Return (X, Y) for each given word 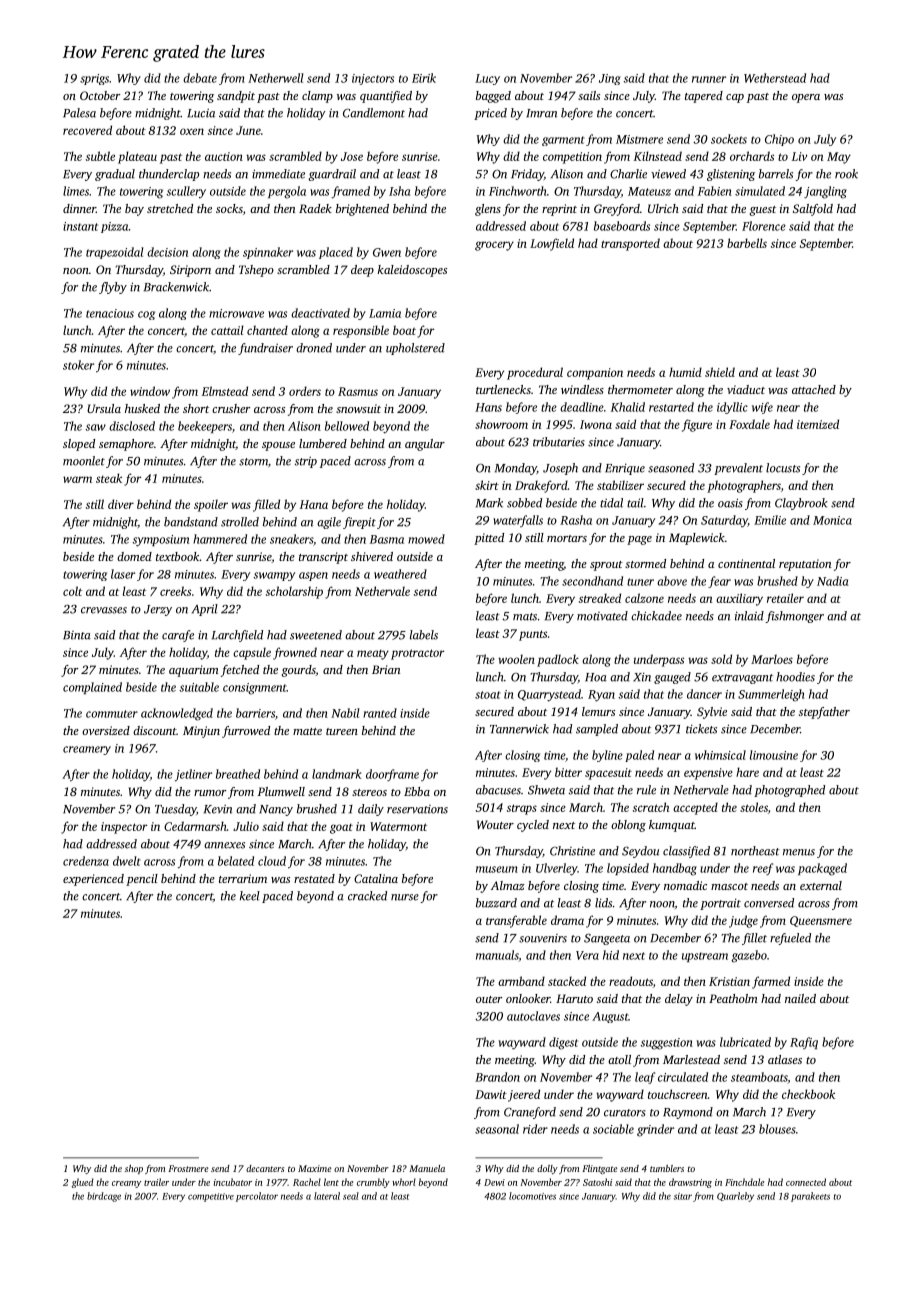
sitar (683, 1196)
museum (497, 869)
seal (351, 1196)
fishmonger (794, 617)
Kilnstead (658, 156)
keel (250, 896)
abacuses (498, 790)
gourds (299, 671)
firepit (359, 523)
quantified (386, 97)
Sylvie (712, 713)
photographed (789, 791)
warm (77, 479)
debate (200, 78)
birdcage (104, 1197)
